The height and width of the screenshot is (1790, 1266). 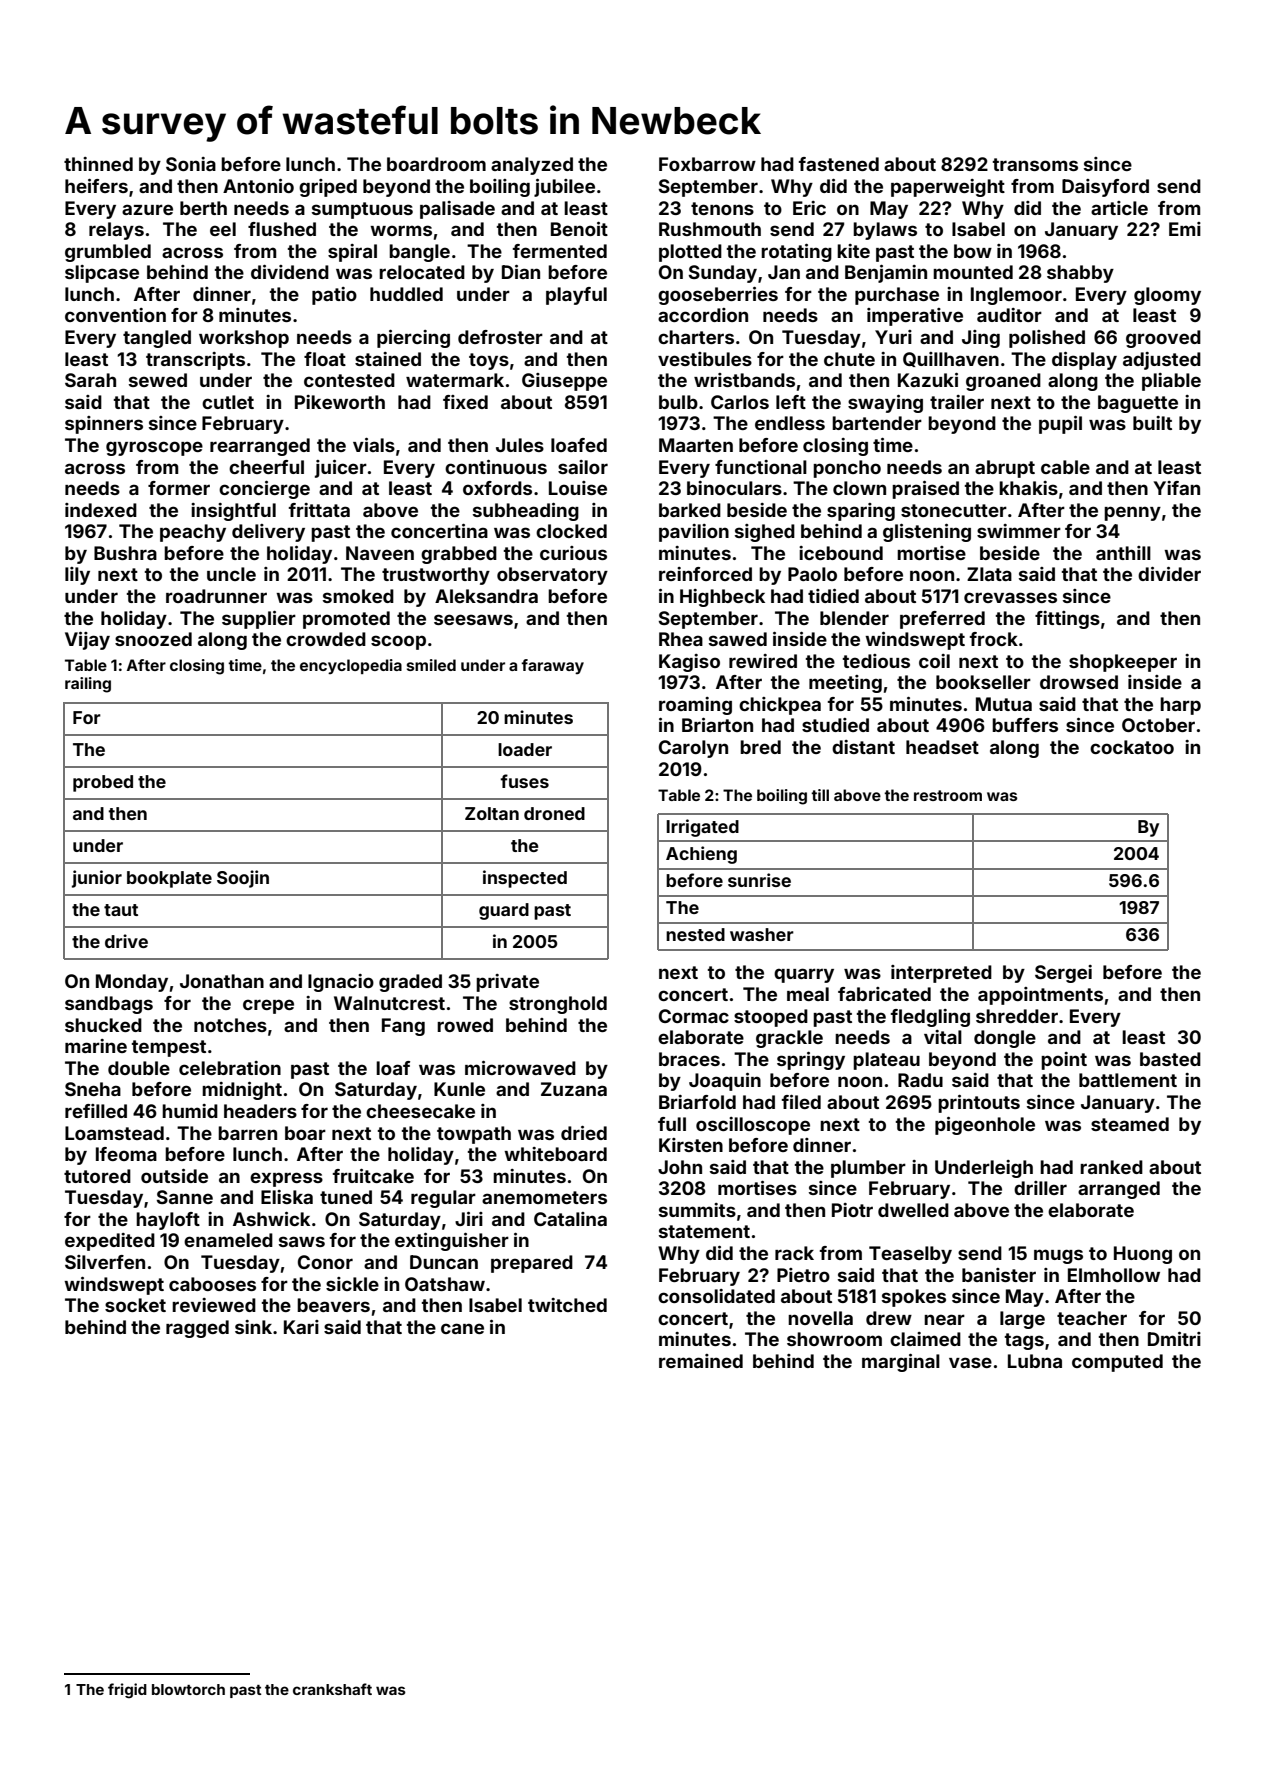 What do you see at coordinates (957, 402) in the screenshot?
I see `trailer` at bounding box center [957, 402].
